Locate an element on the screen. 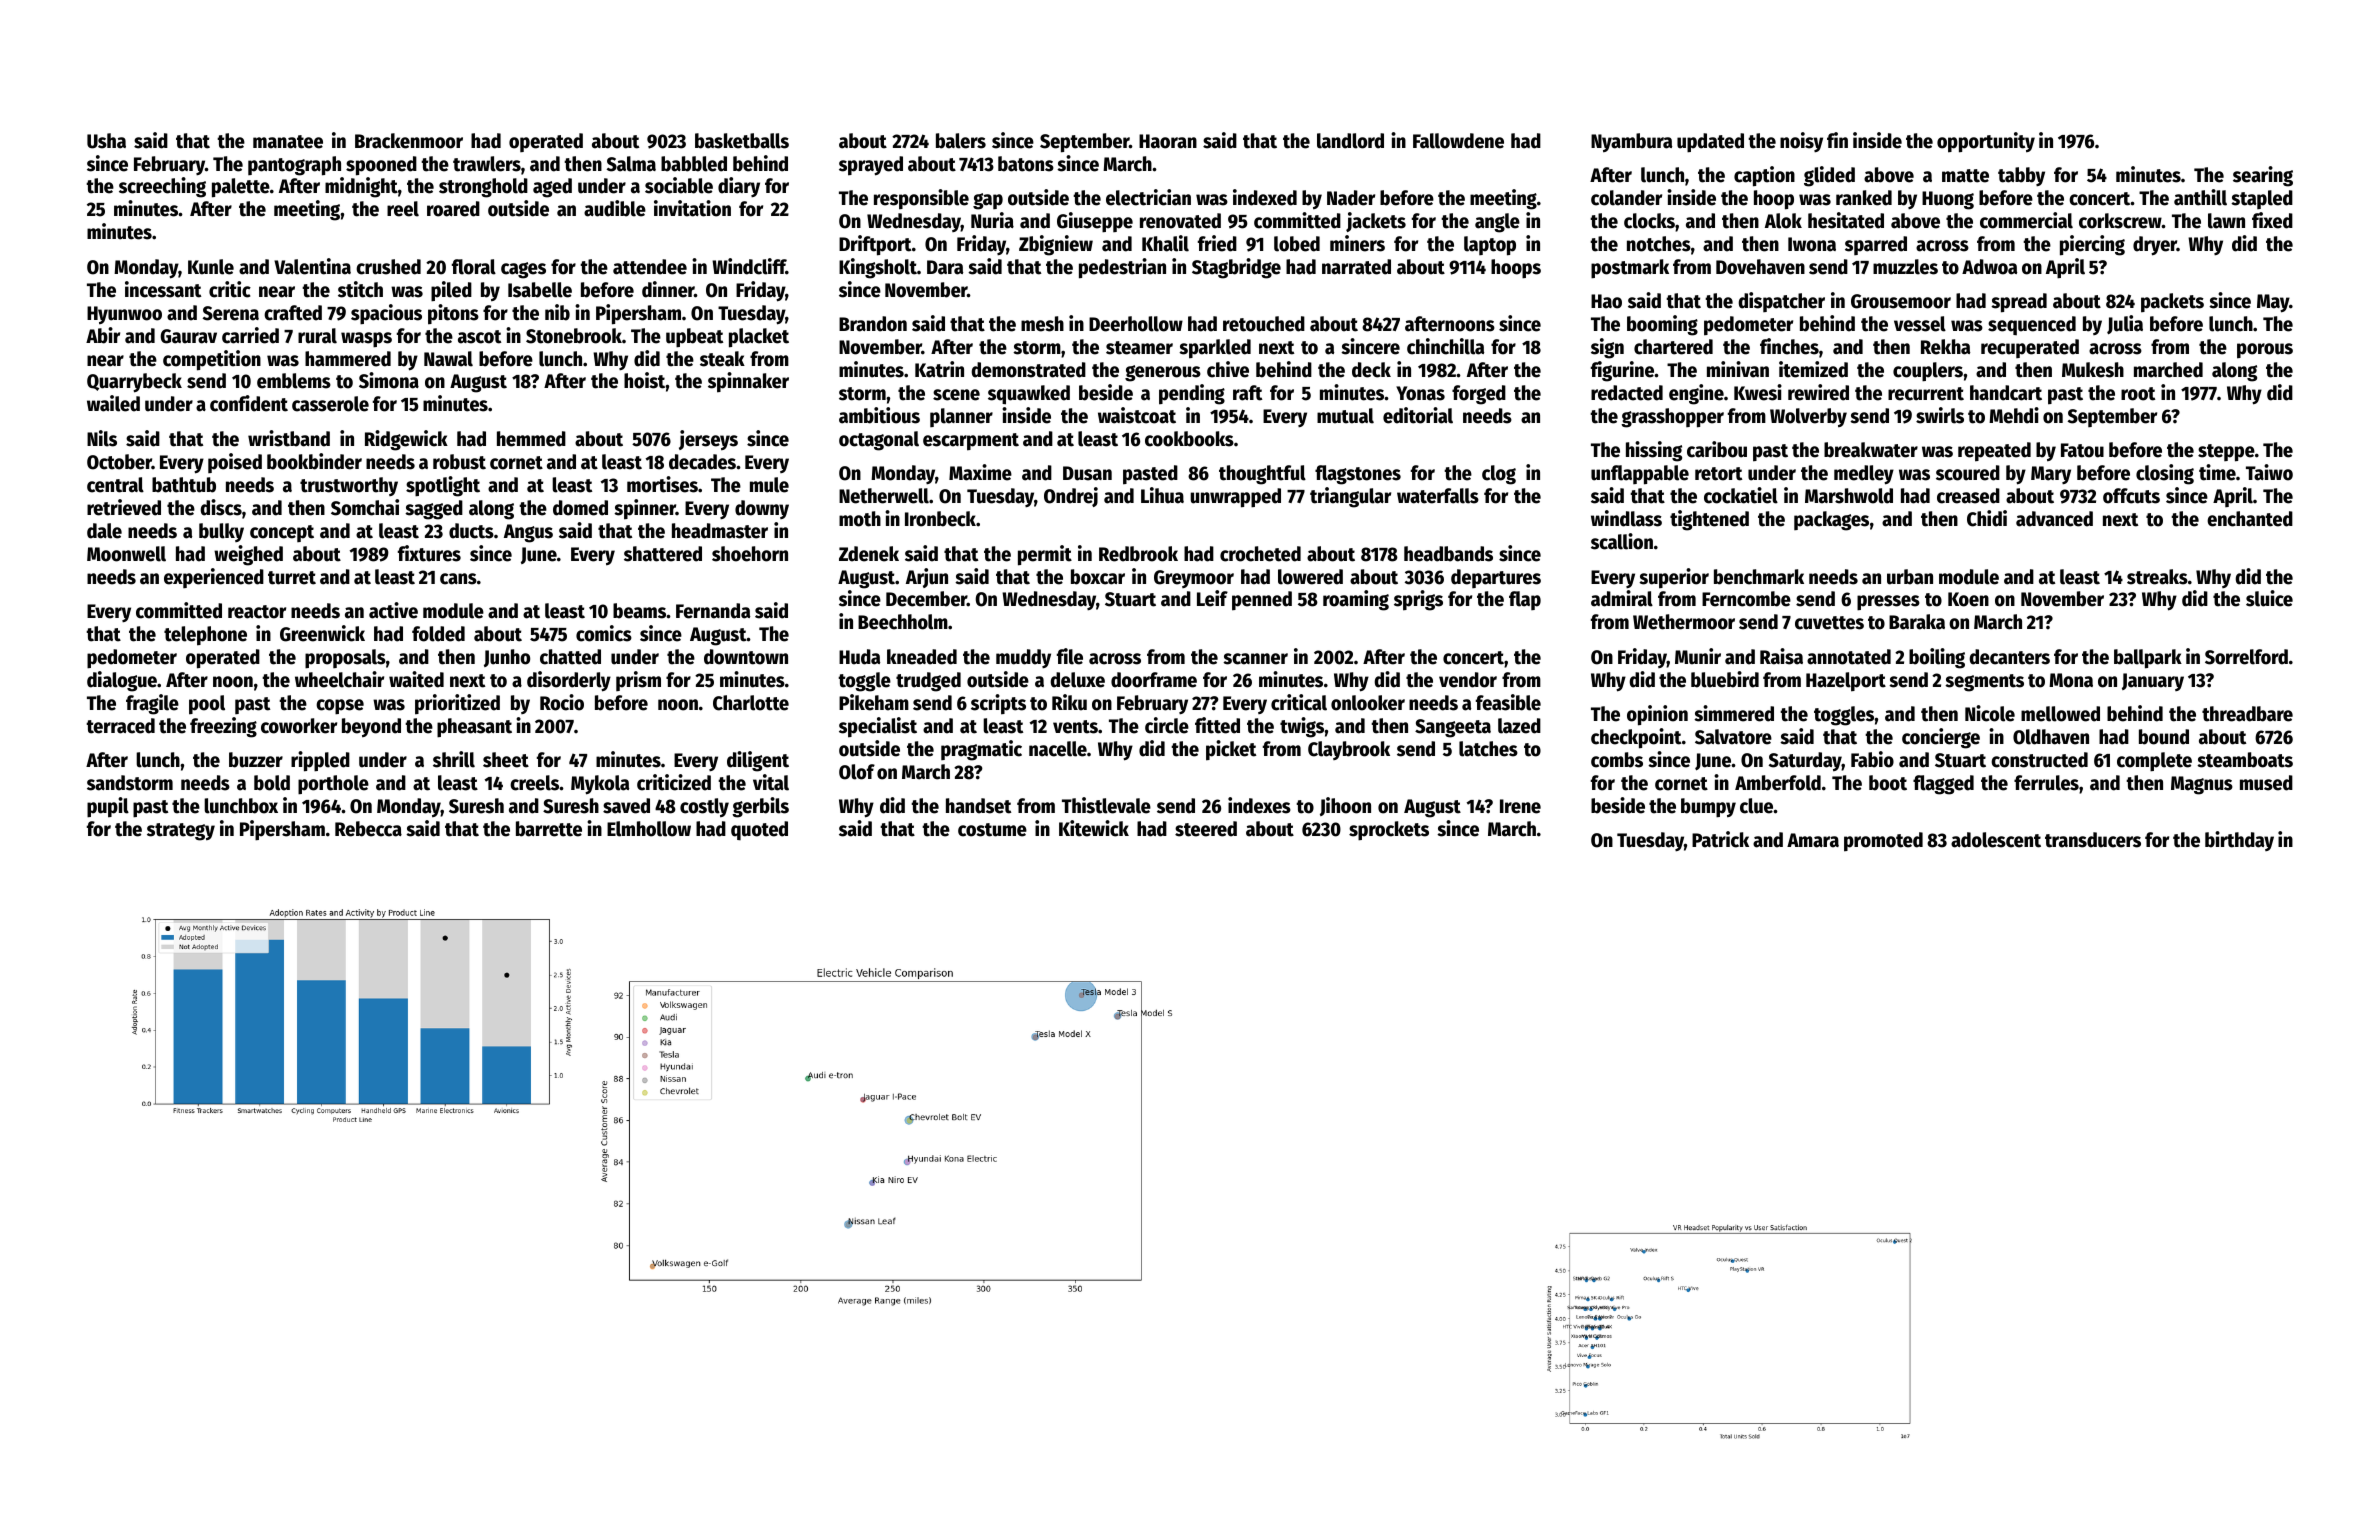  laptop is located at coordinates (1490, 246).
